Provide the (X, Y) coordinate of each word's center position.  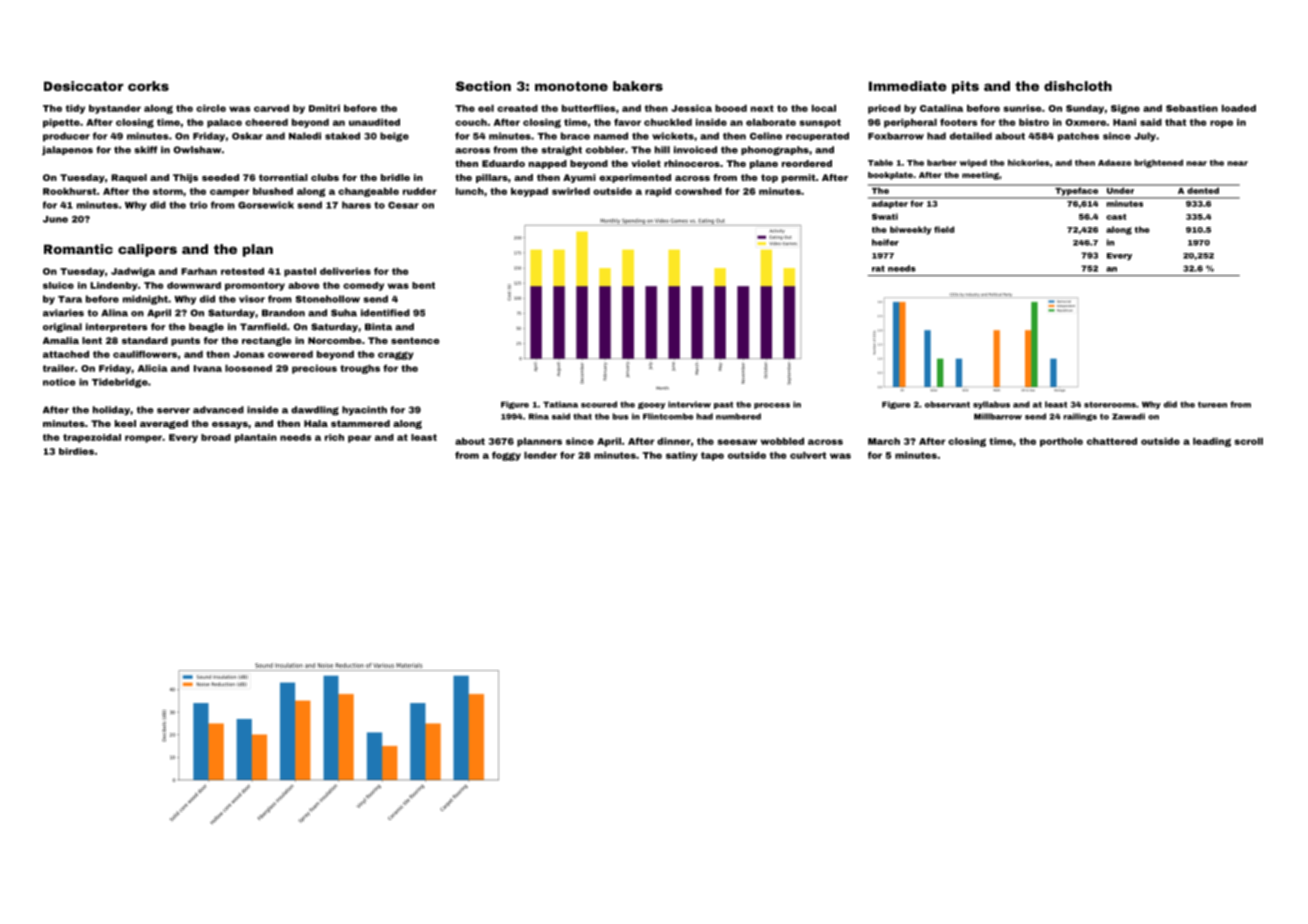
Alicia (153, 368)
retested (242, 271)
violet (646, 163)
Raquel (129, 178)
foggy (506, 456)
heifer (885, 242)
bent (423, 285)
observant (947, 404)
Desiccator (83, 86)
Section (483, 86)
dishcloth (1078, 86)
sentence (415, 340)
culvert (808, 455)
